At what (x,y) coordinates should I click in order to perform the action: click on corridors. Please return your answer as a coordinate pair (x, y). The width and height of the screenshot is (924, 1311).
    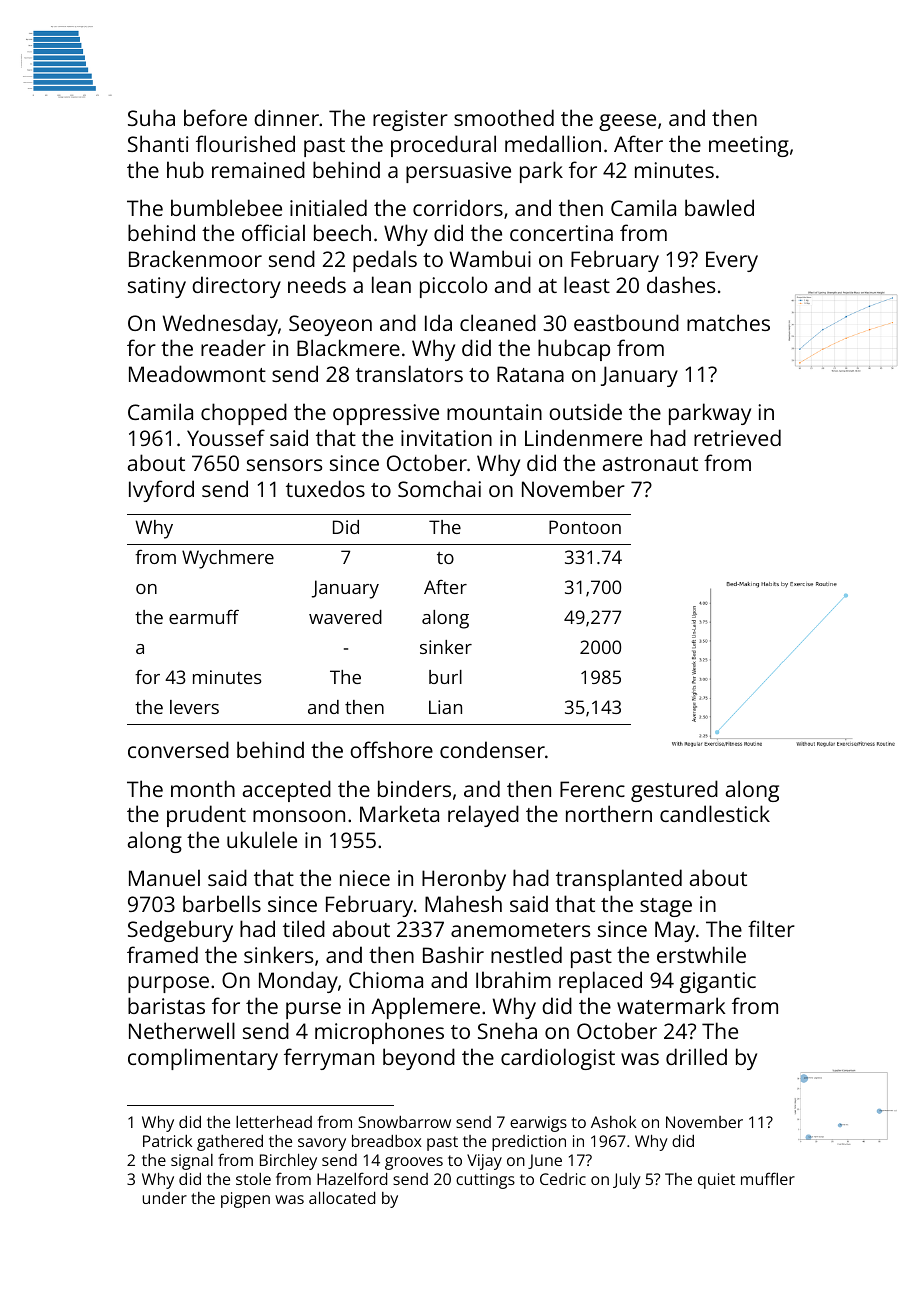
    Looking at the image, I should click on (458, 207).
